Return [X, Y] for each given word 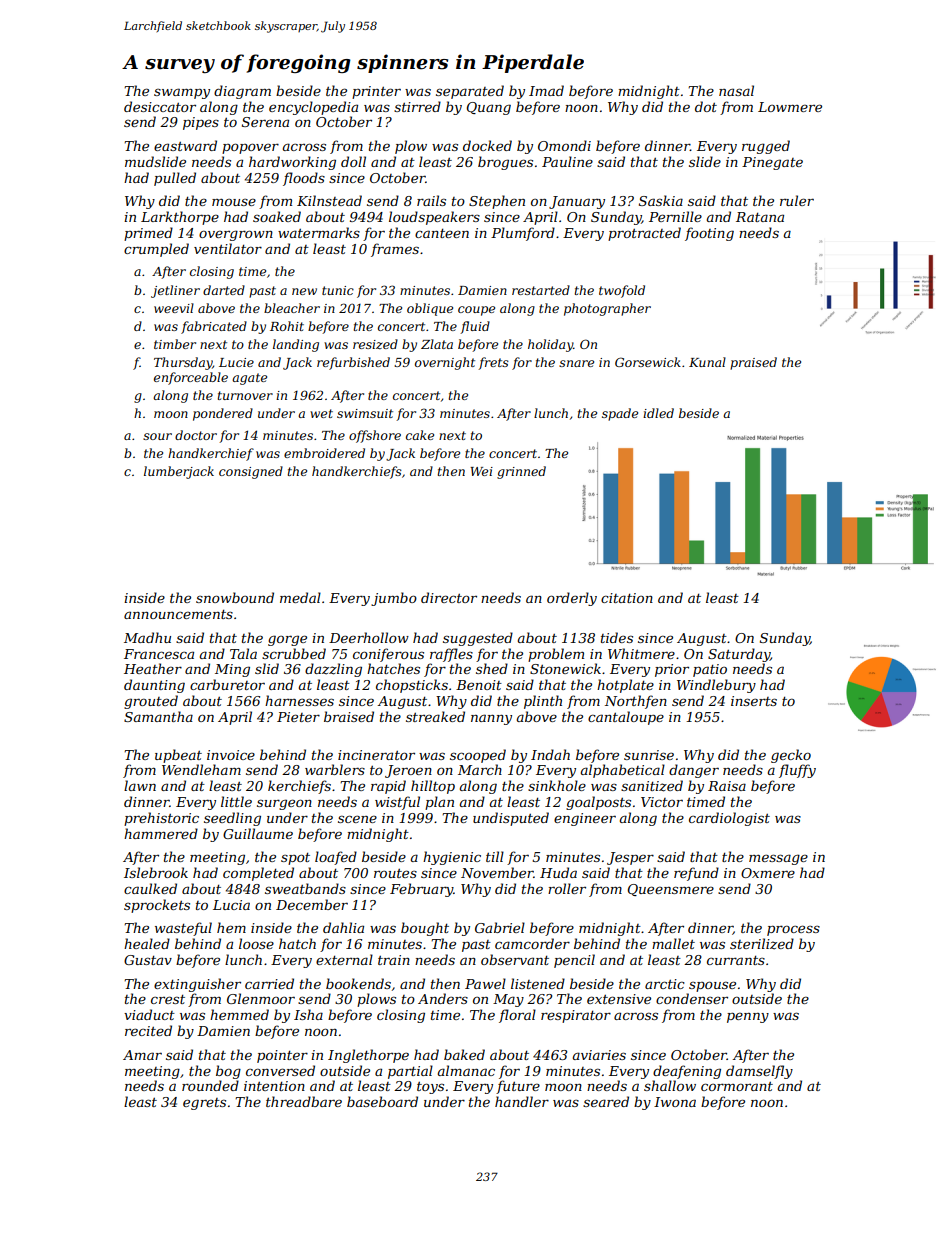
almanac [466, 1070]
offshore [375, 436]
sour [157, 436]
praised [753, 363]
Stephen [497, 202]
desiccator [160, 106]
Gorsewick [648, 362]
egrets [204, 1104]
